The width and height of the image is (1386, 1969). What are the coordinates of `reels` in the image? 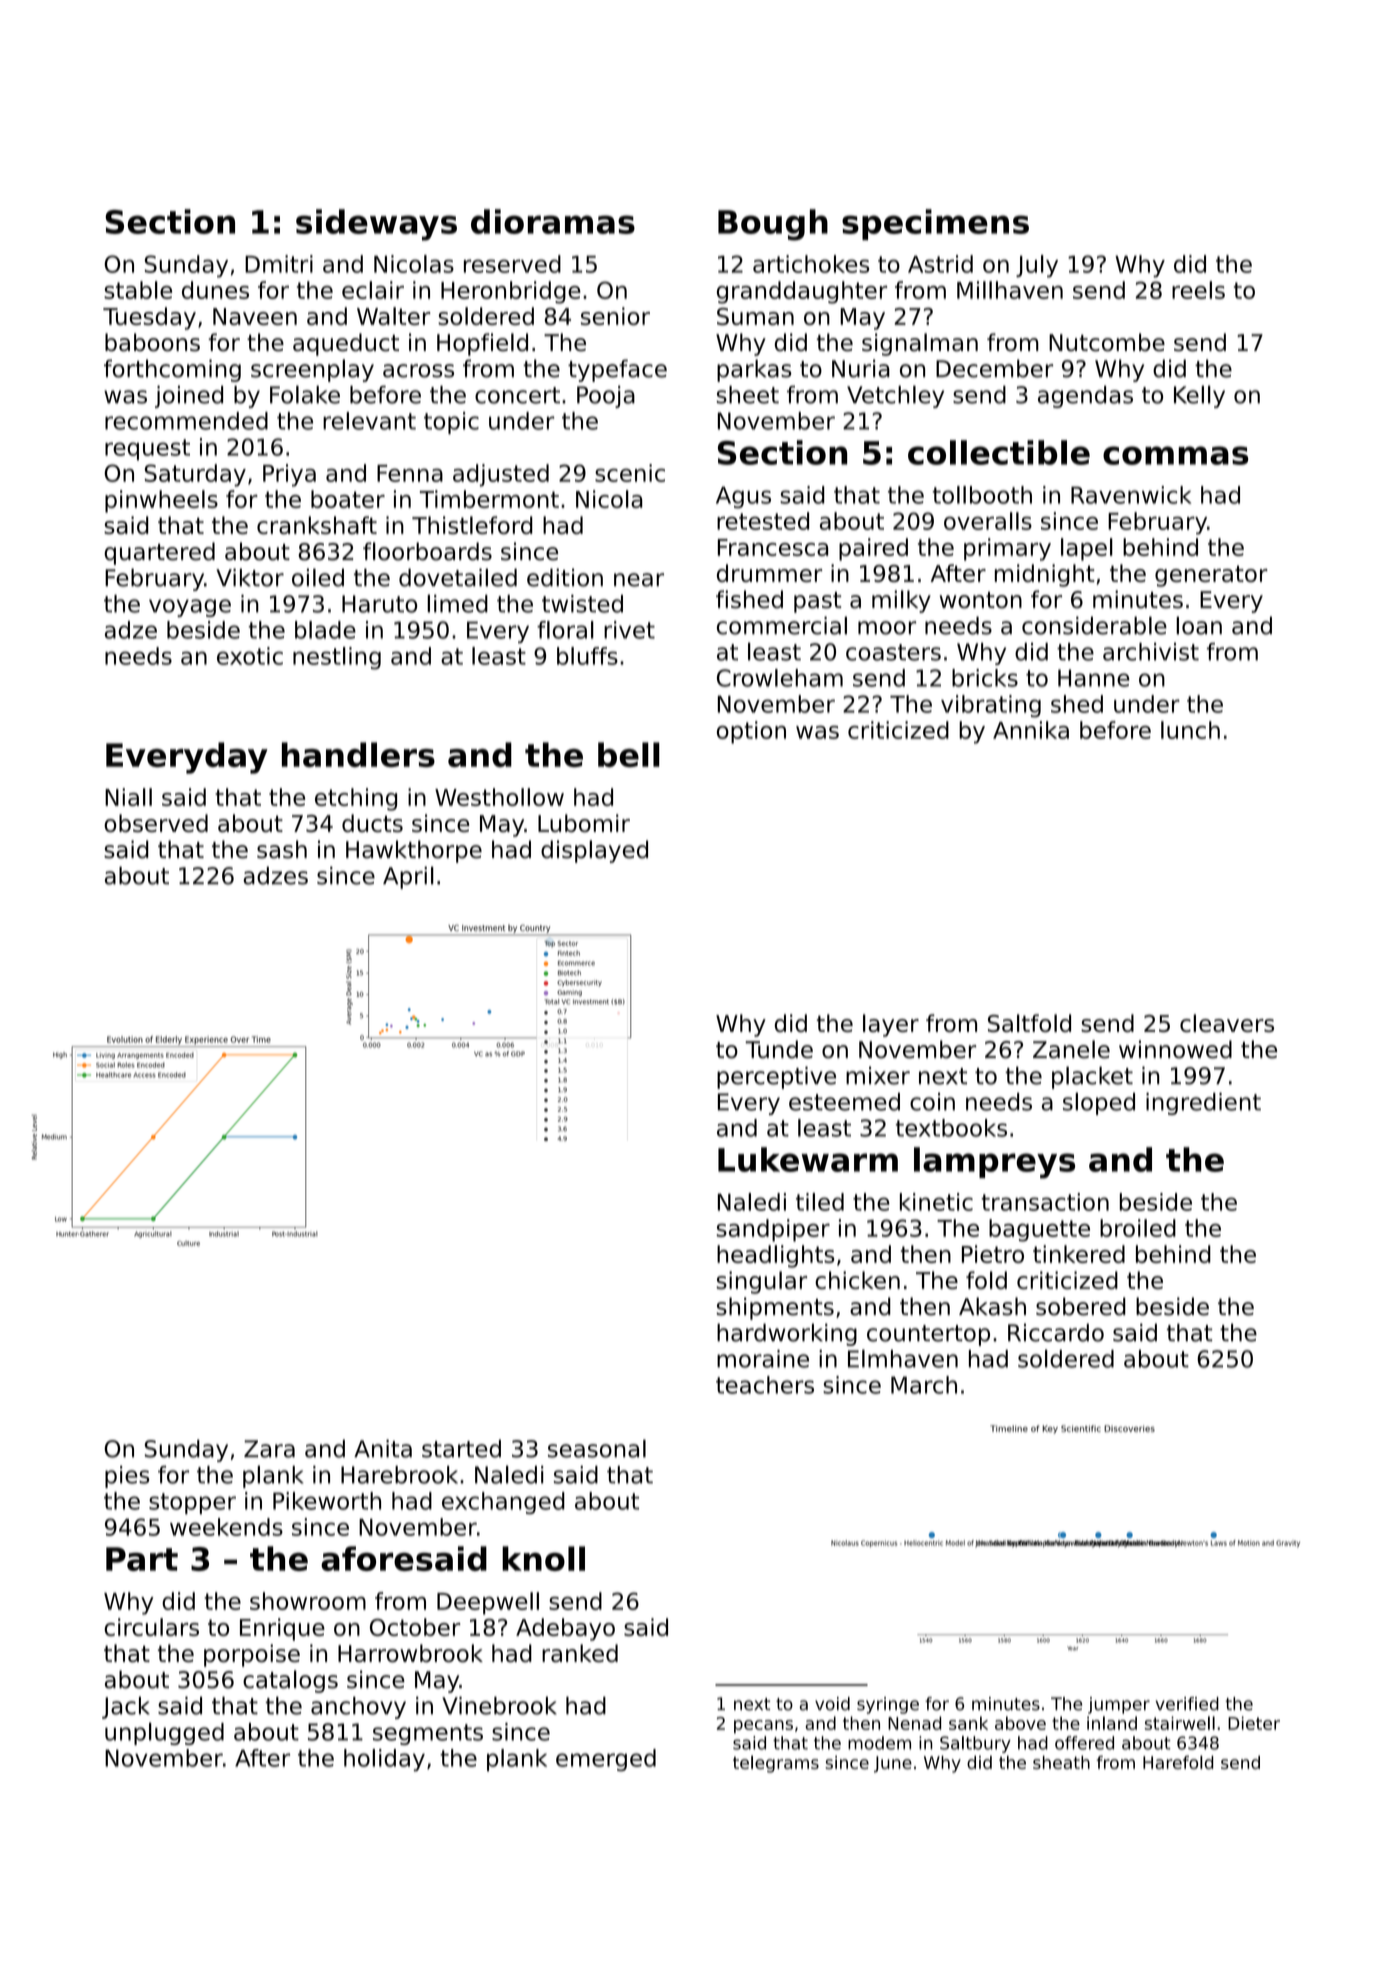 It's located at (1198, 290).
